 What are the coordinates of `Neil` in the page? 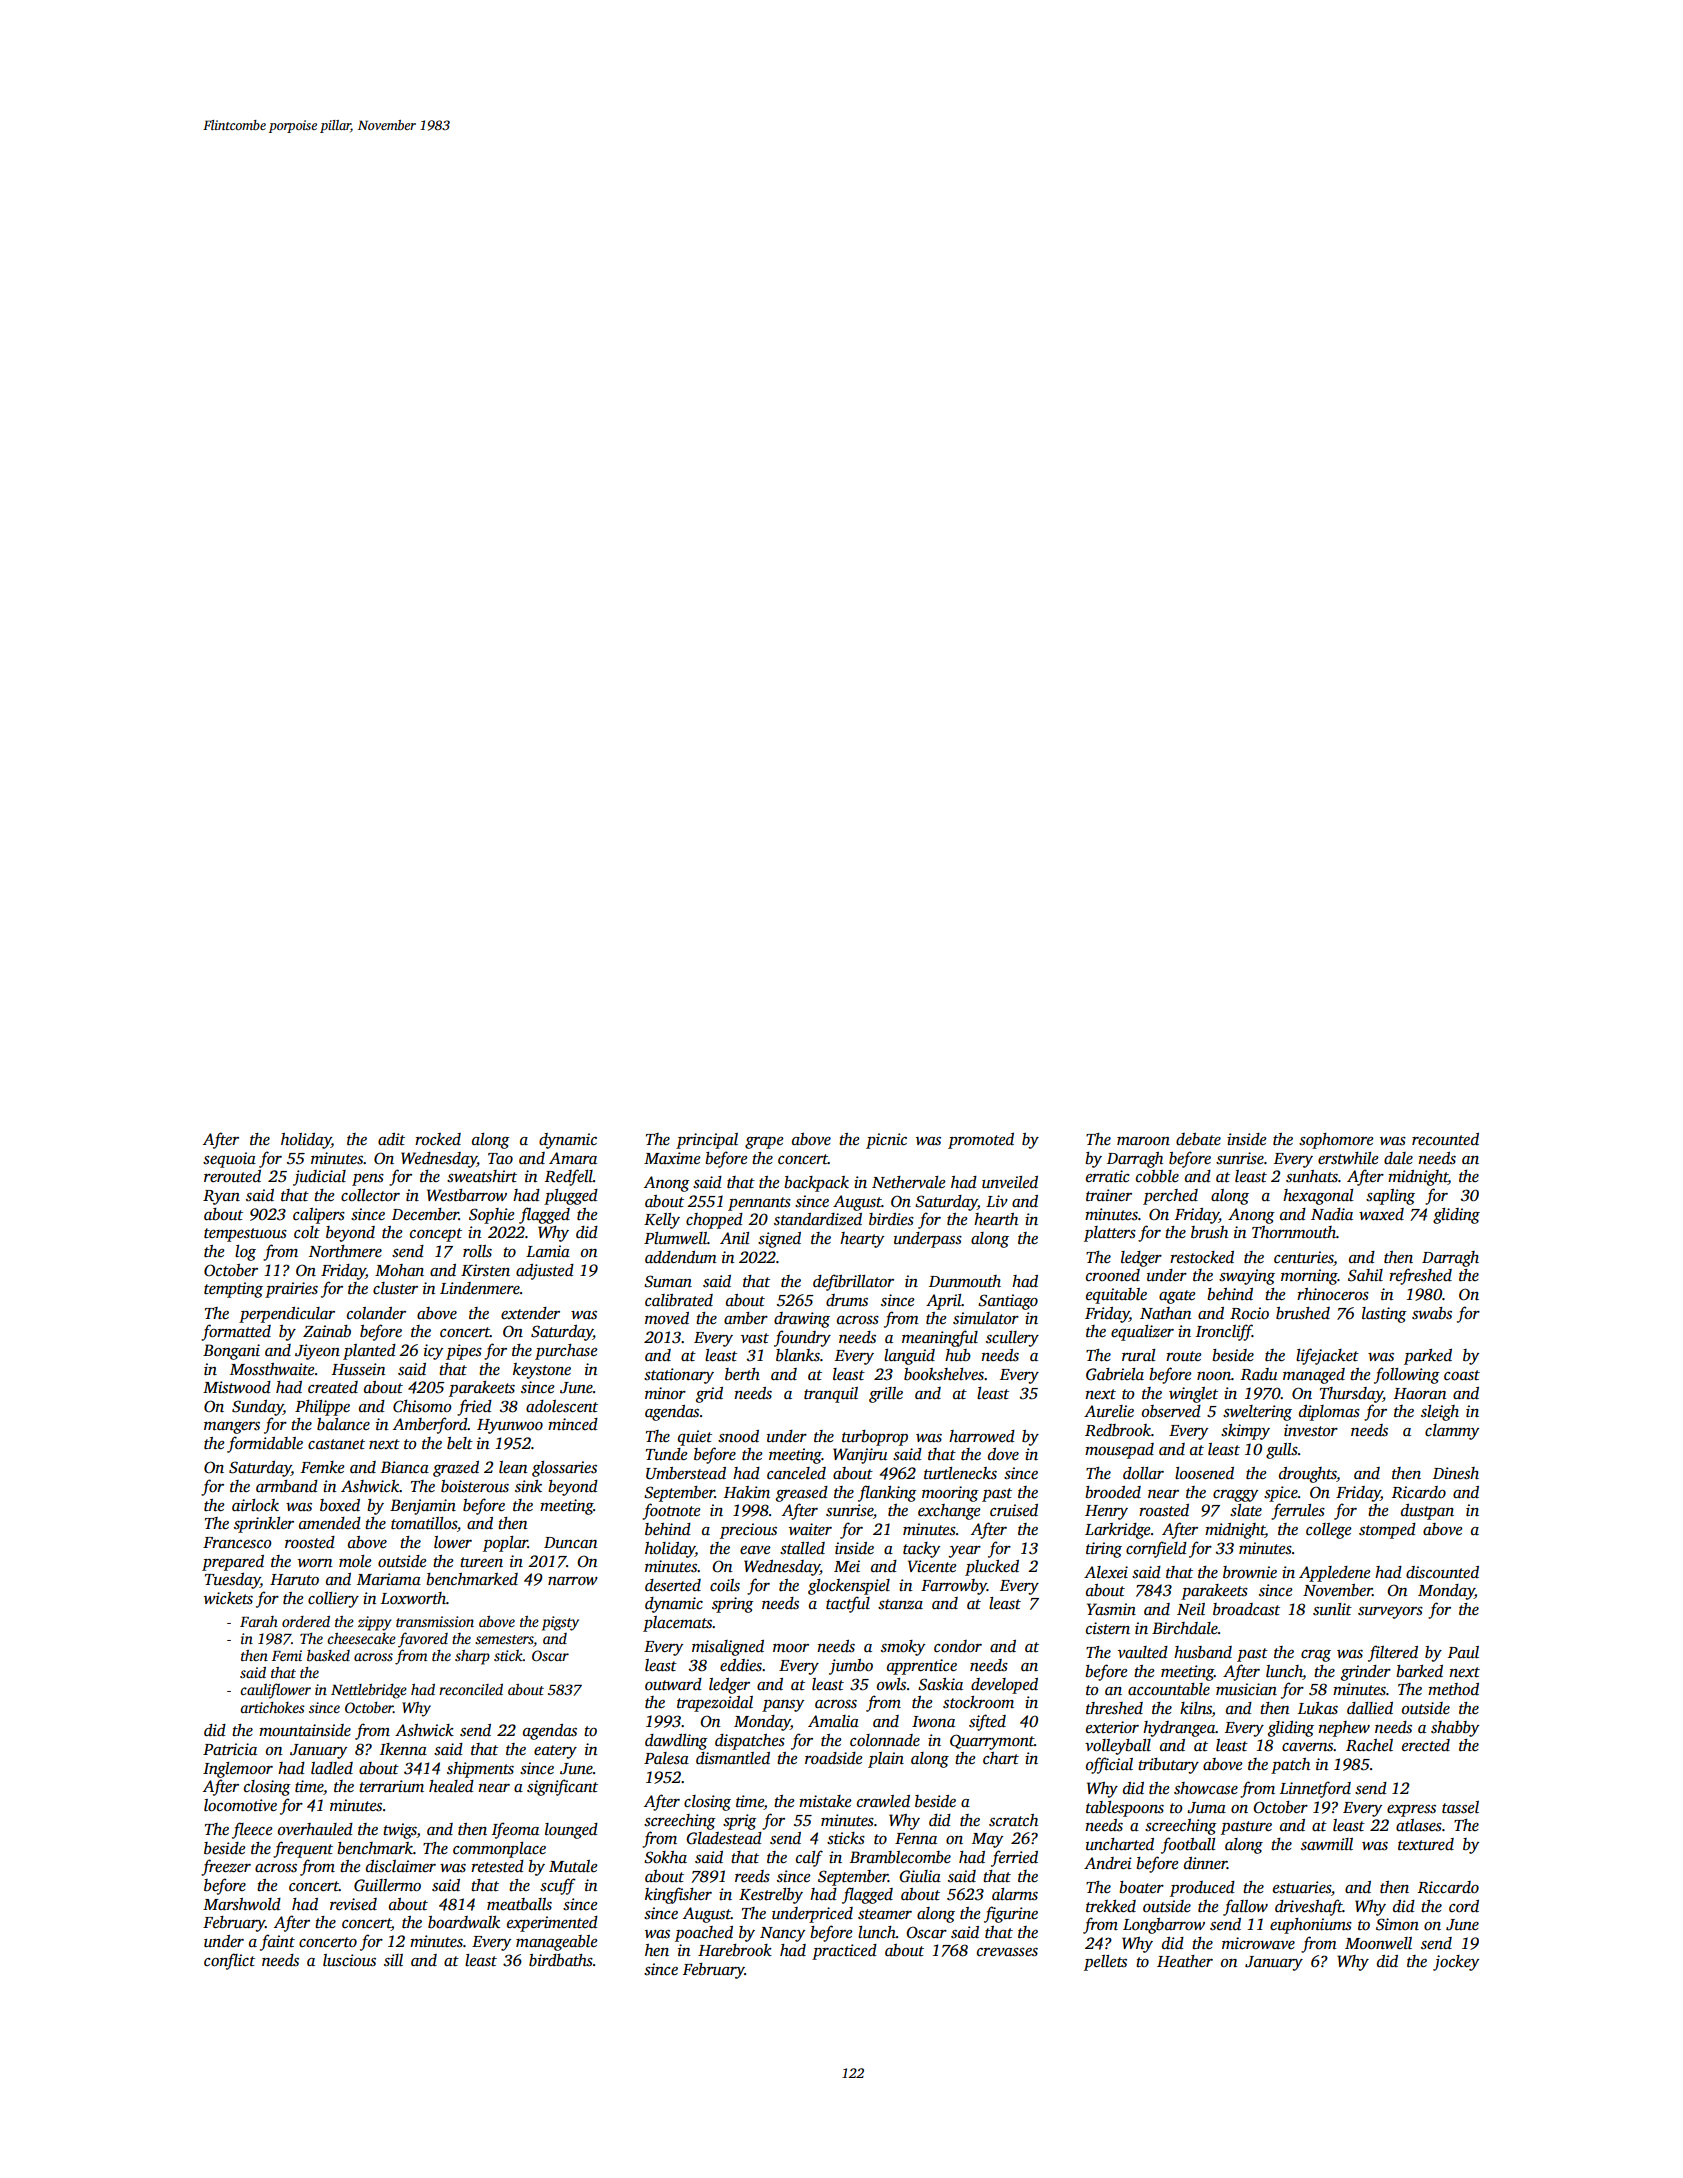 It's located at (1191, 1609).
